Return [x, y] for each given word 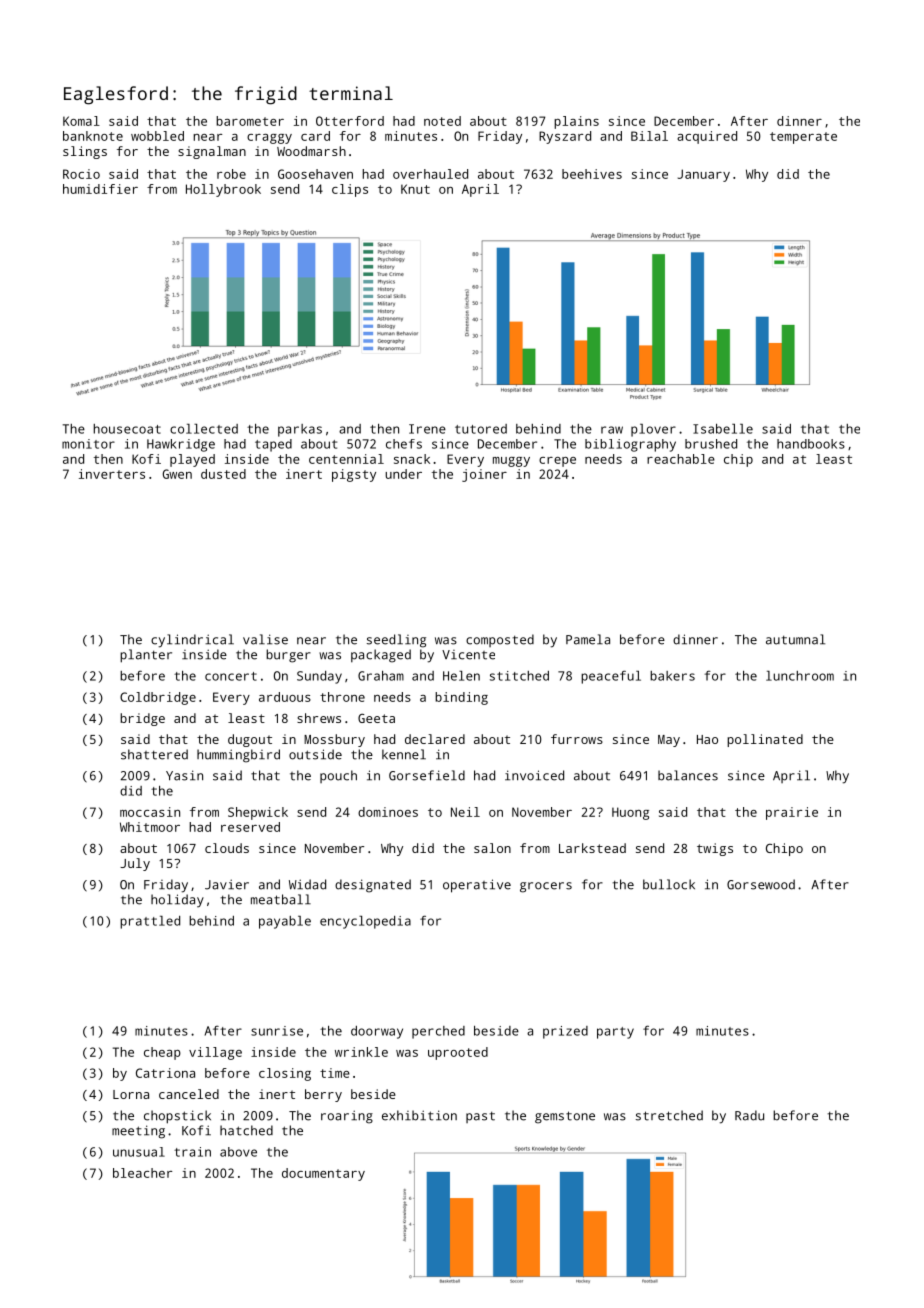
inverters [112, 474]
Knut [415, 189]
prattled [150, 922]
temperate [803, 138]
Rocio [81, 174]
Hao [707, 739]
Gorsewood [761, 884]
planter [146, 656]
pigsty [354, 475]
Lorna [131, 1094]
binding [461, 698]
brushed [711, 444]
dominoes [388, 812]
